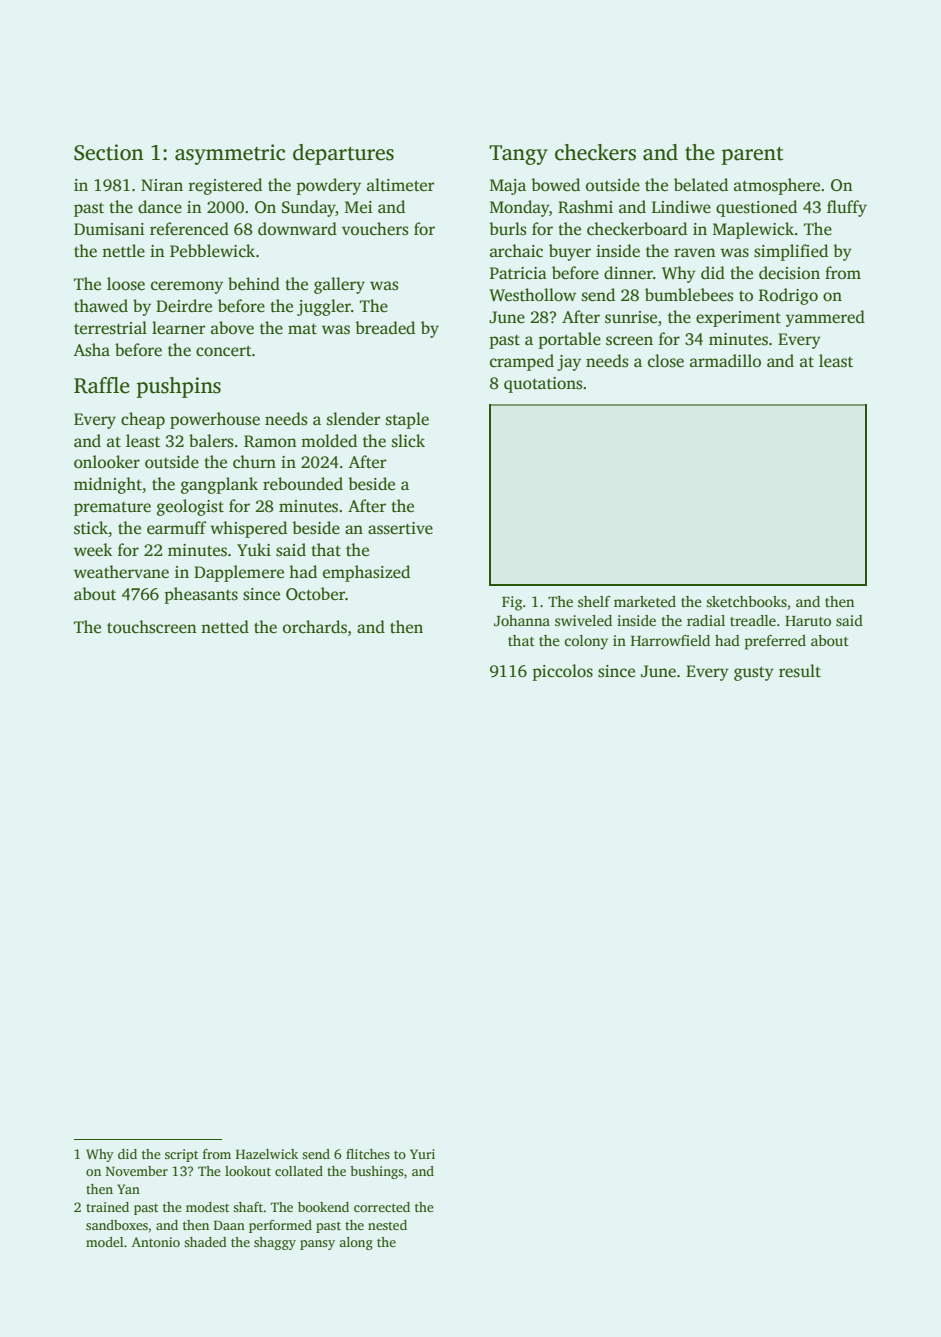 The image size is (941, 1337). What do you see at coordinates (800, 671) in the image?
I see `result` at bounding box center [800, 671].
